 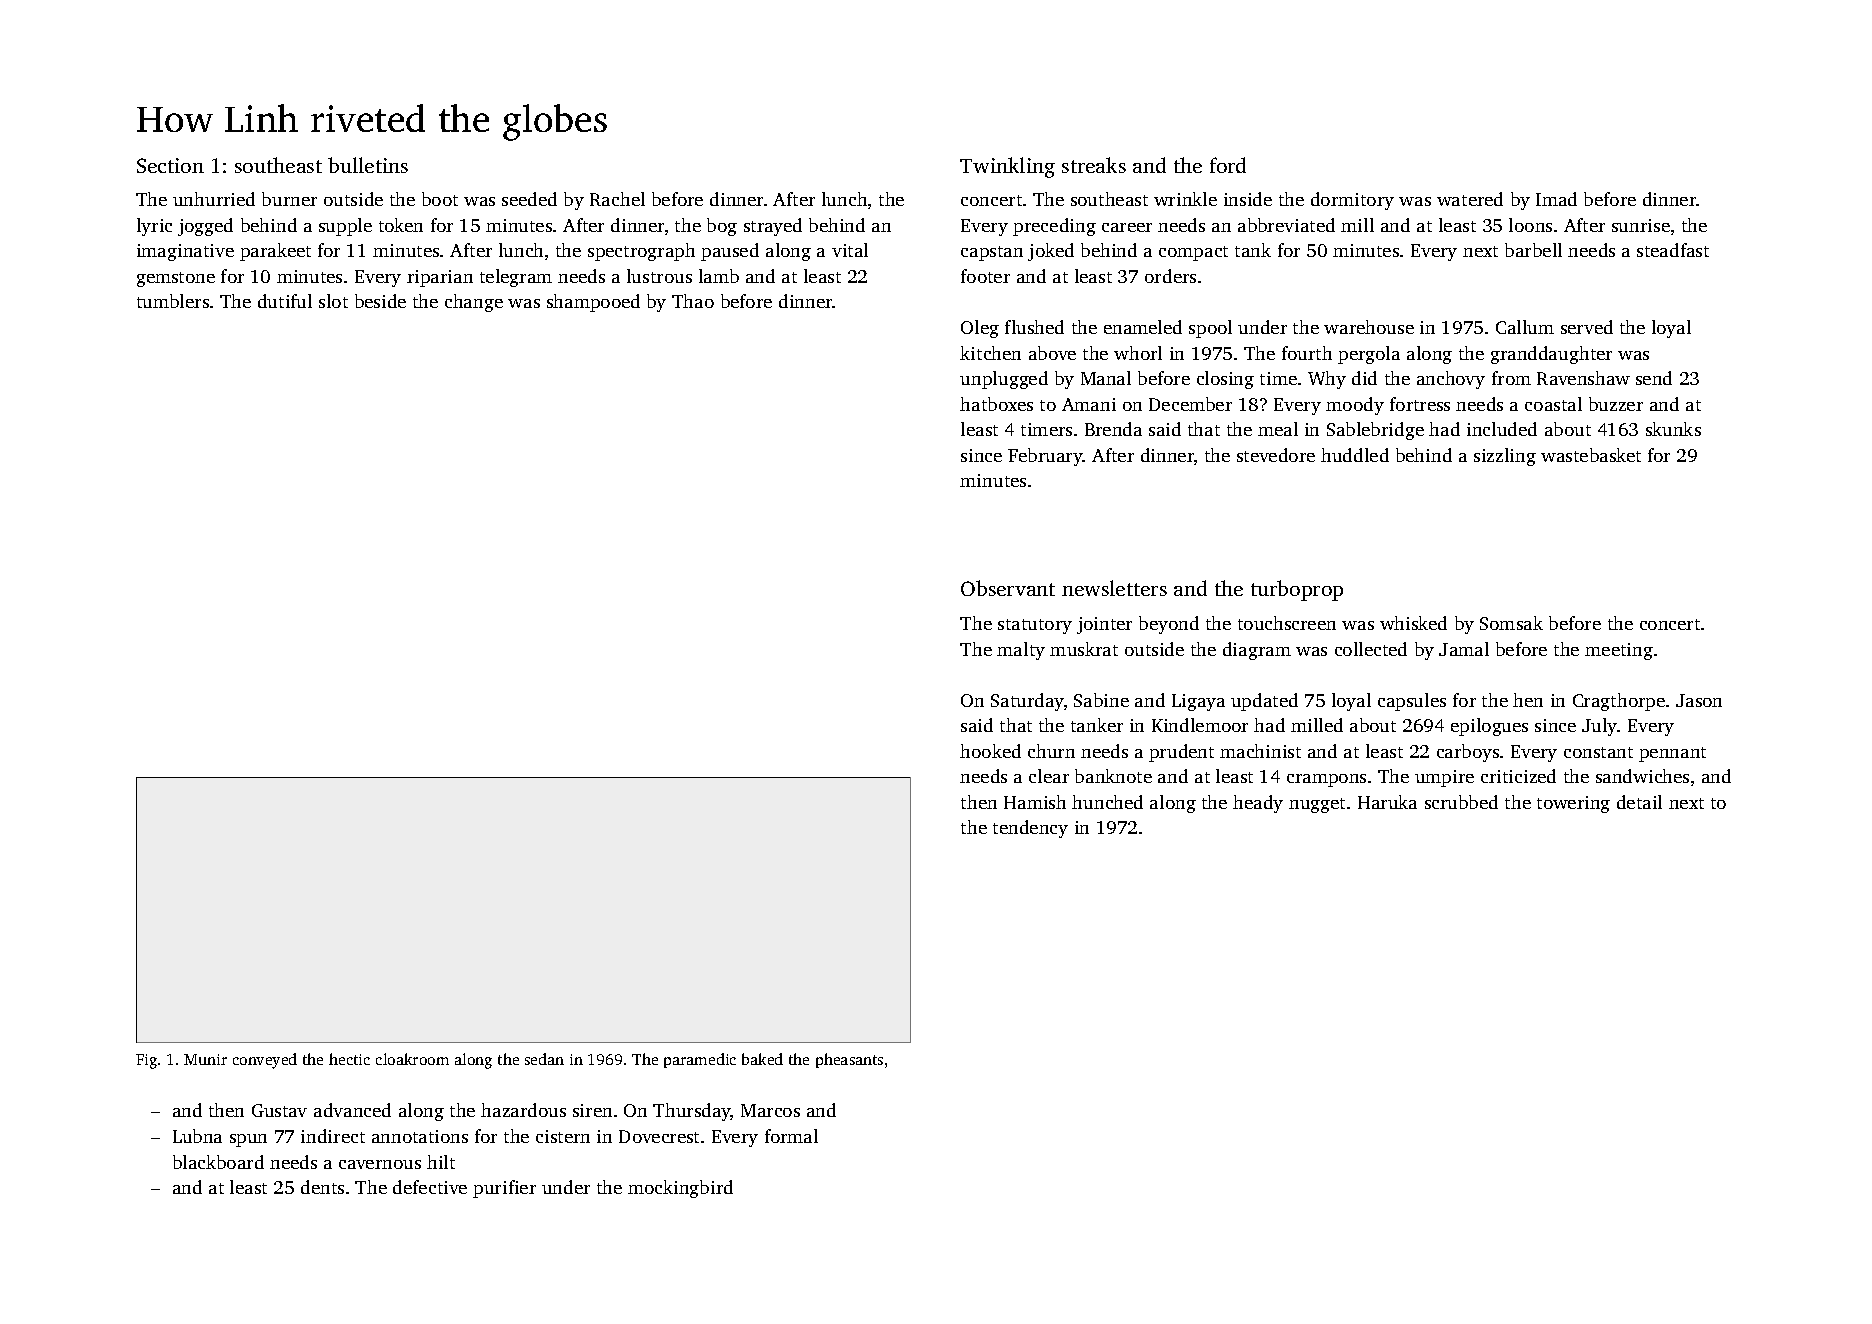 What do you see at coordinates (990, 751) in the image?
I see `hooked` at bounding box center [990, 751].
